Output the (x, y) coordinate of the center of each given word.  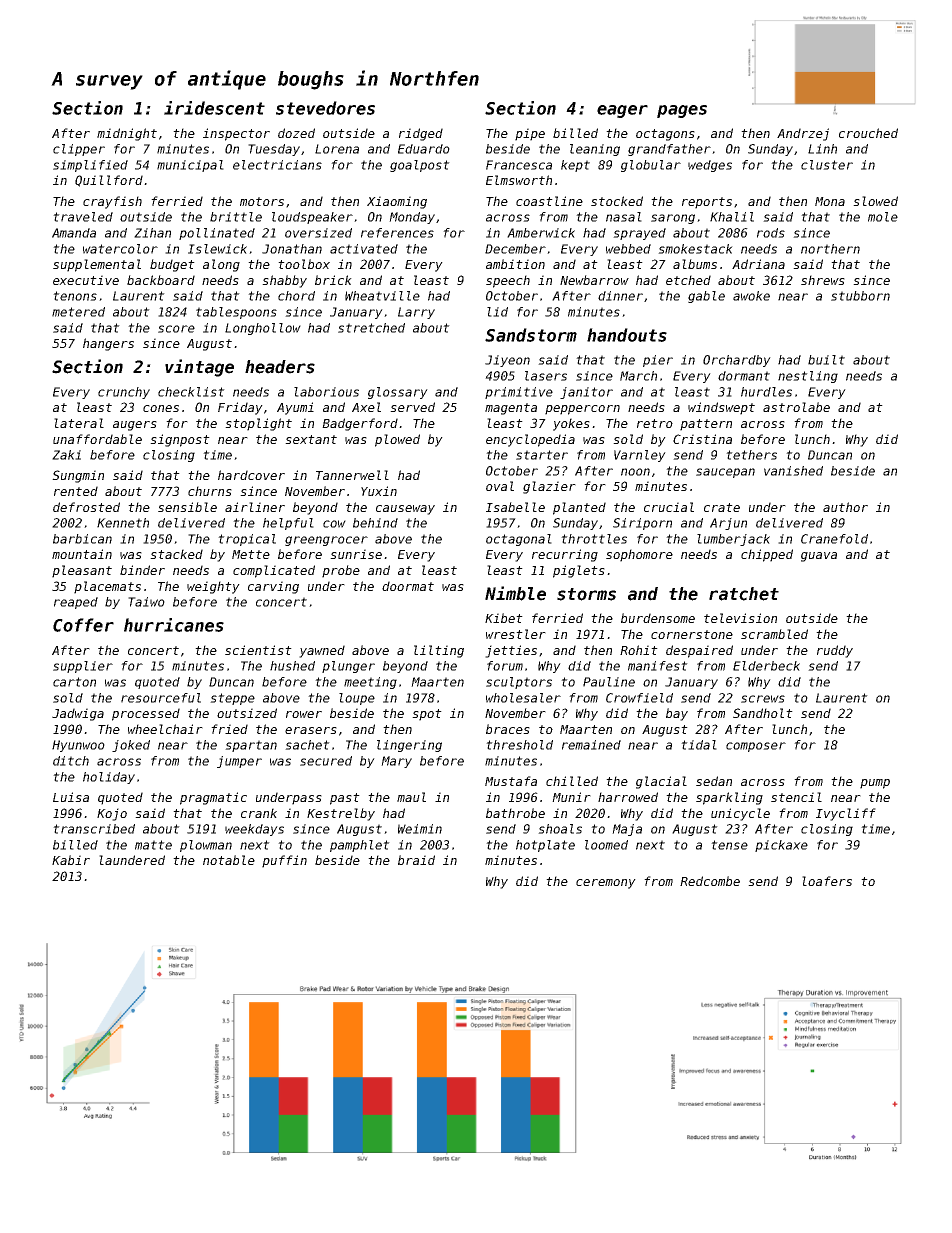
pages (682, 111)
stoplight (258, 424)
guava (819, 557)
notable (229, 860)
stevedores (325, 108)
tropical (247, 540)
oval (500, 486)
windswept (721, 408)
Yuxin (379, 491)
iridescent (214, 108)
